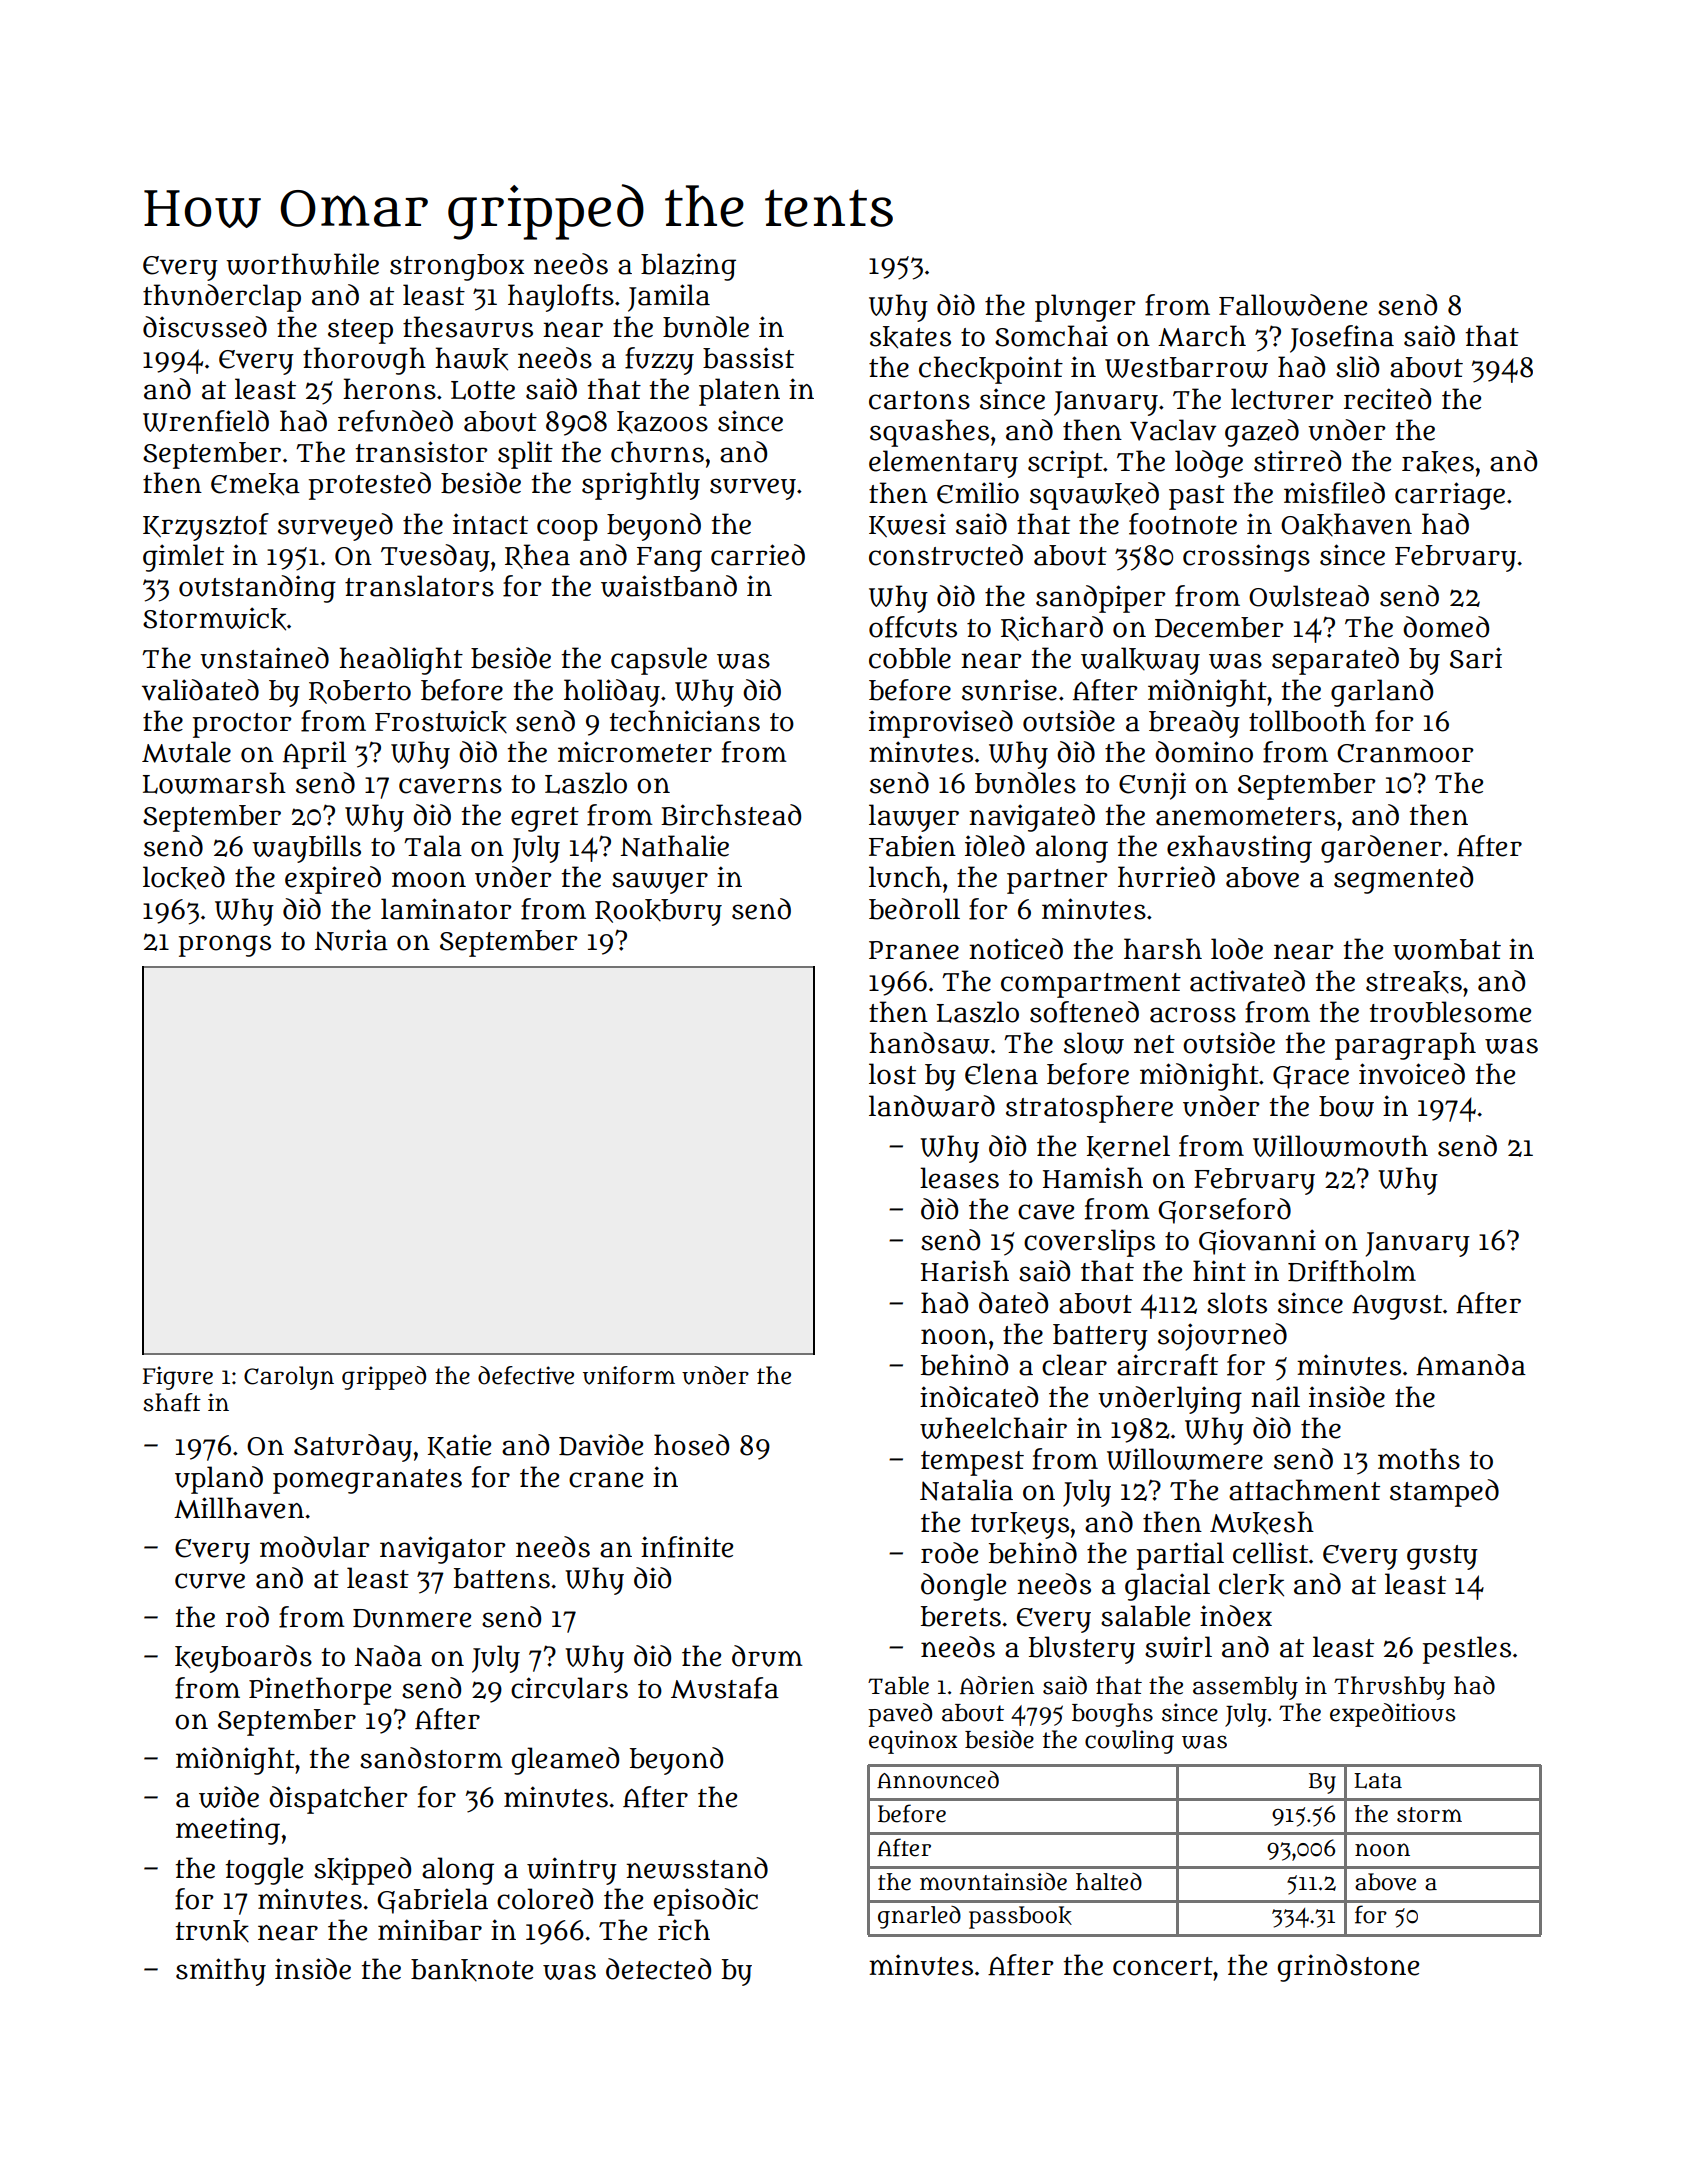  What do you see at coordinates (302, 264) in the screenshot?
I see `worthwhile` at bounding box center [302, 264].
